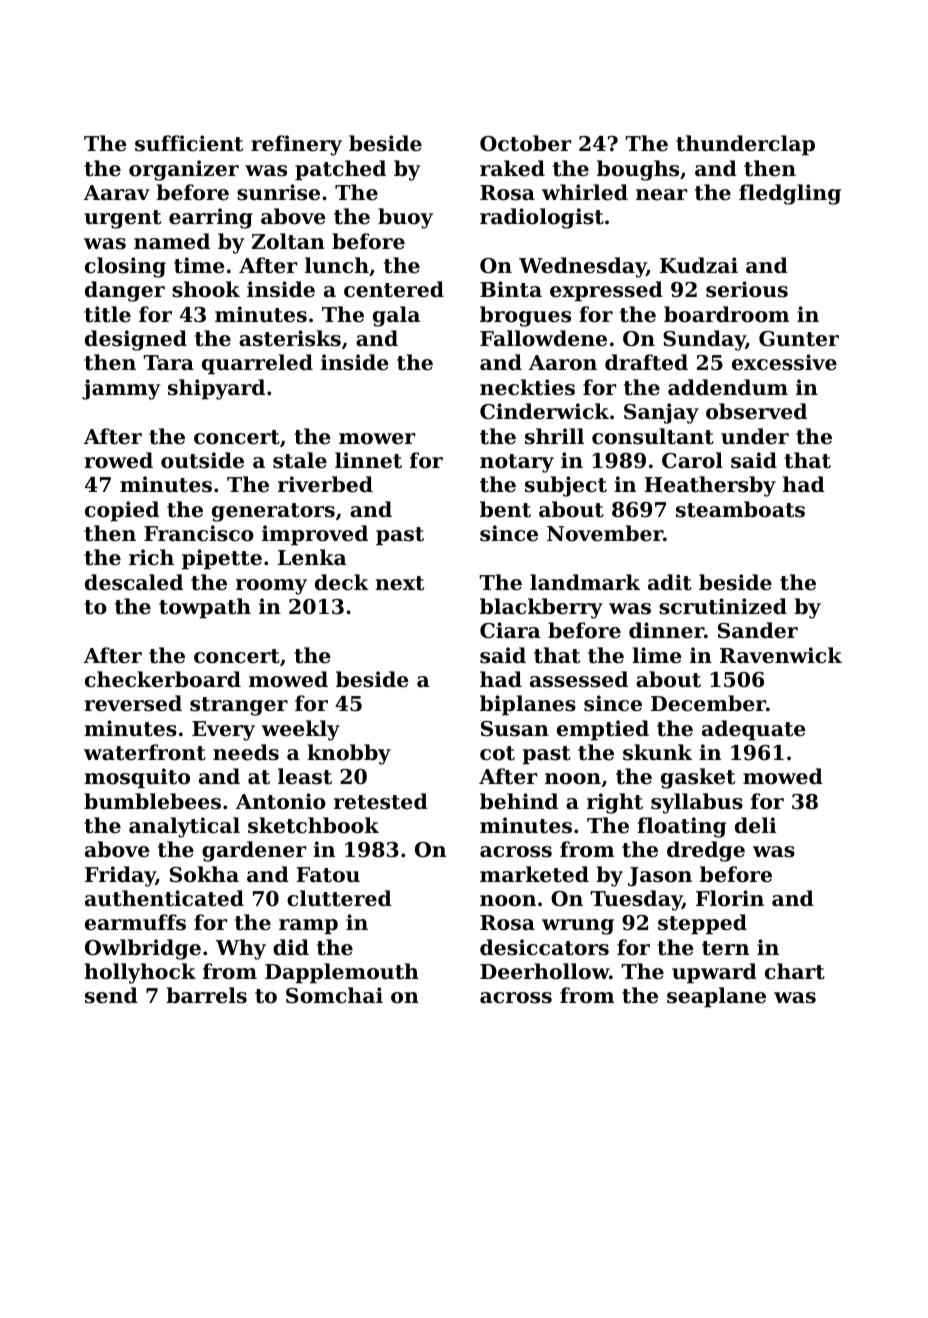 This page has width=928, height=1318. I want to click on sufficient, so click(189, 143).
